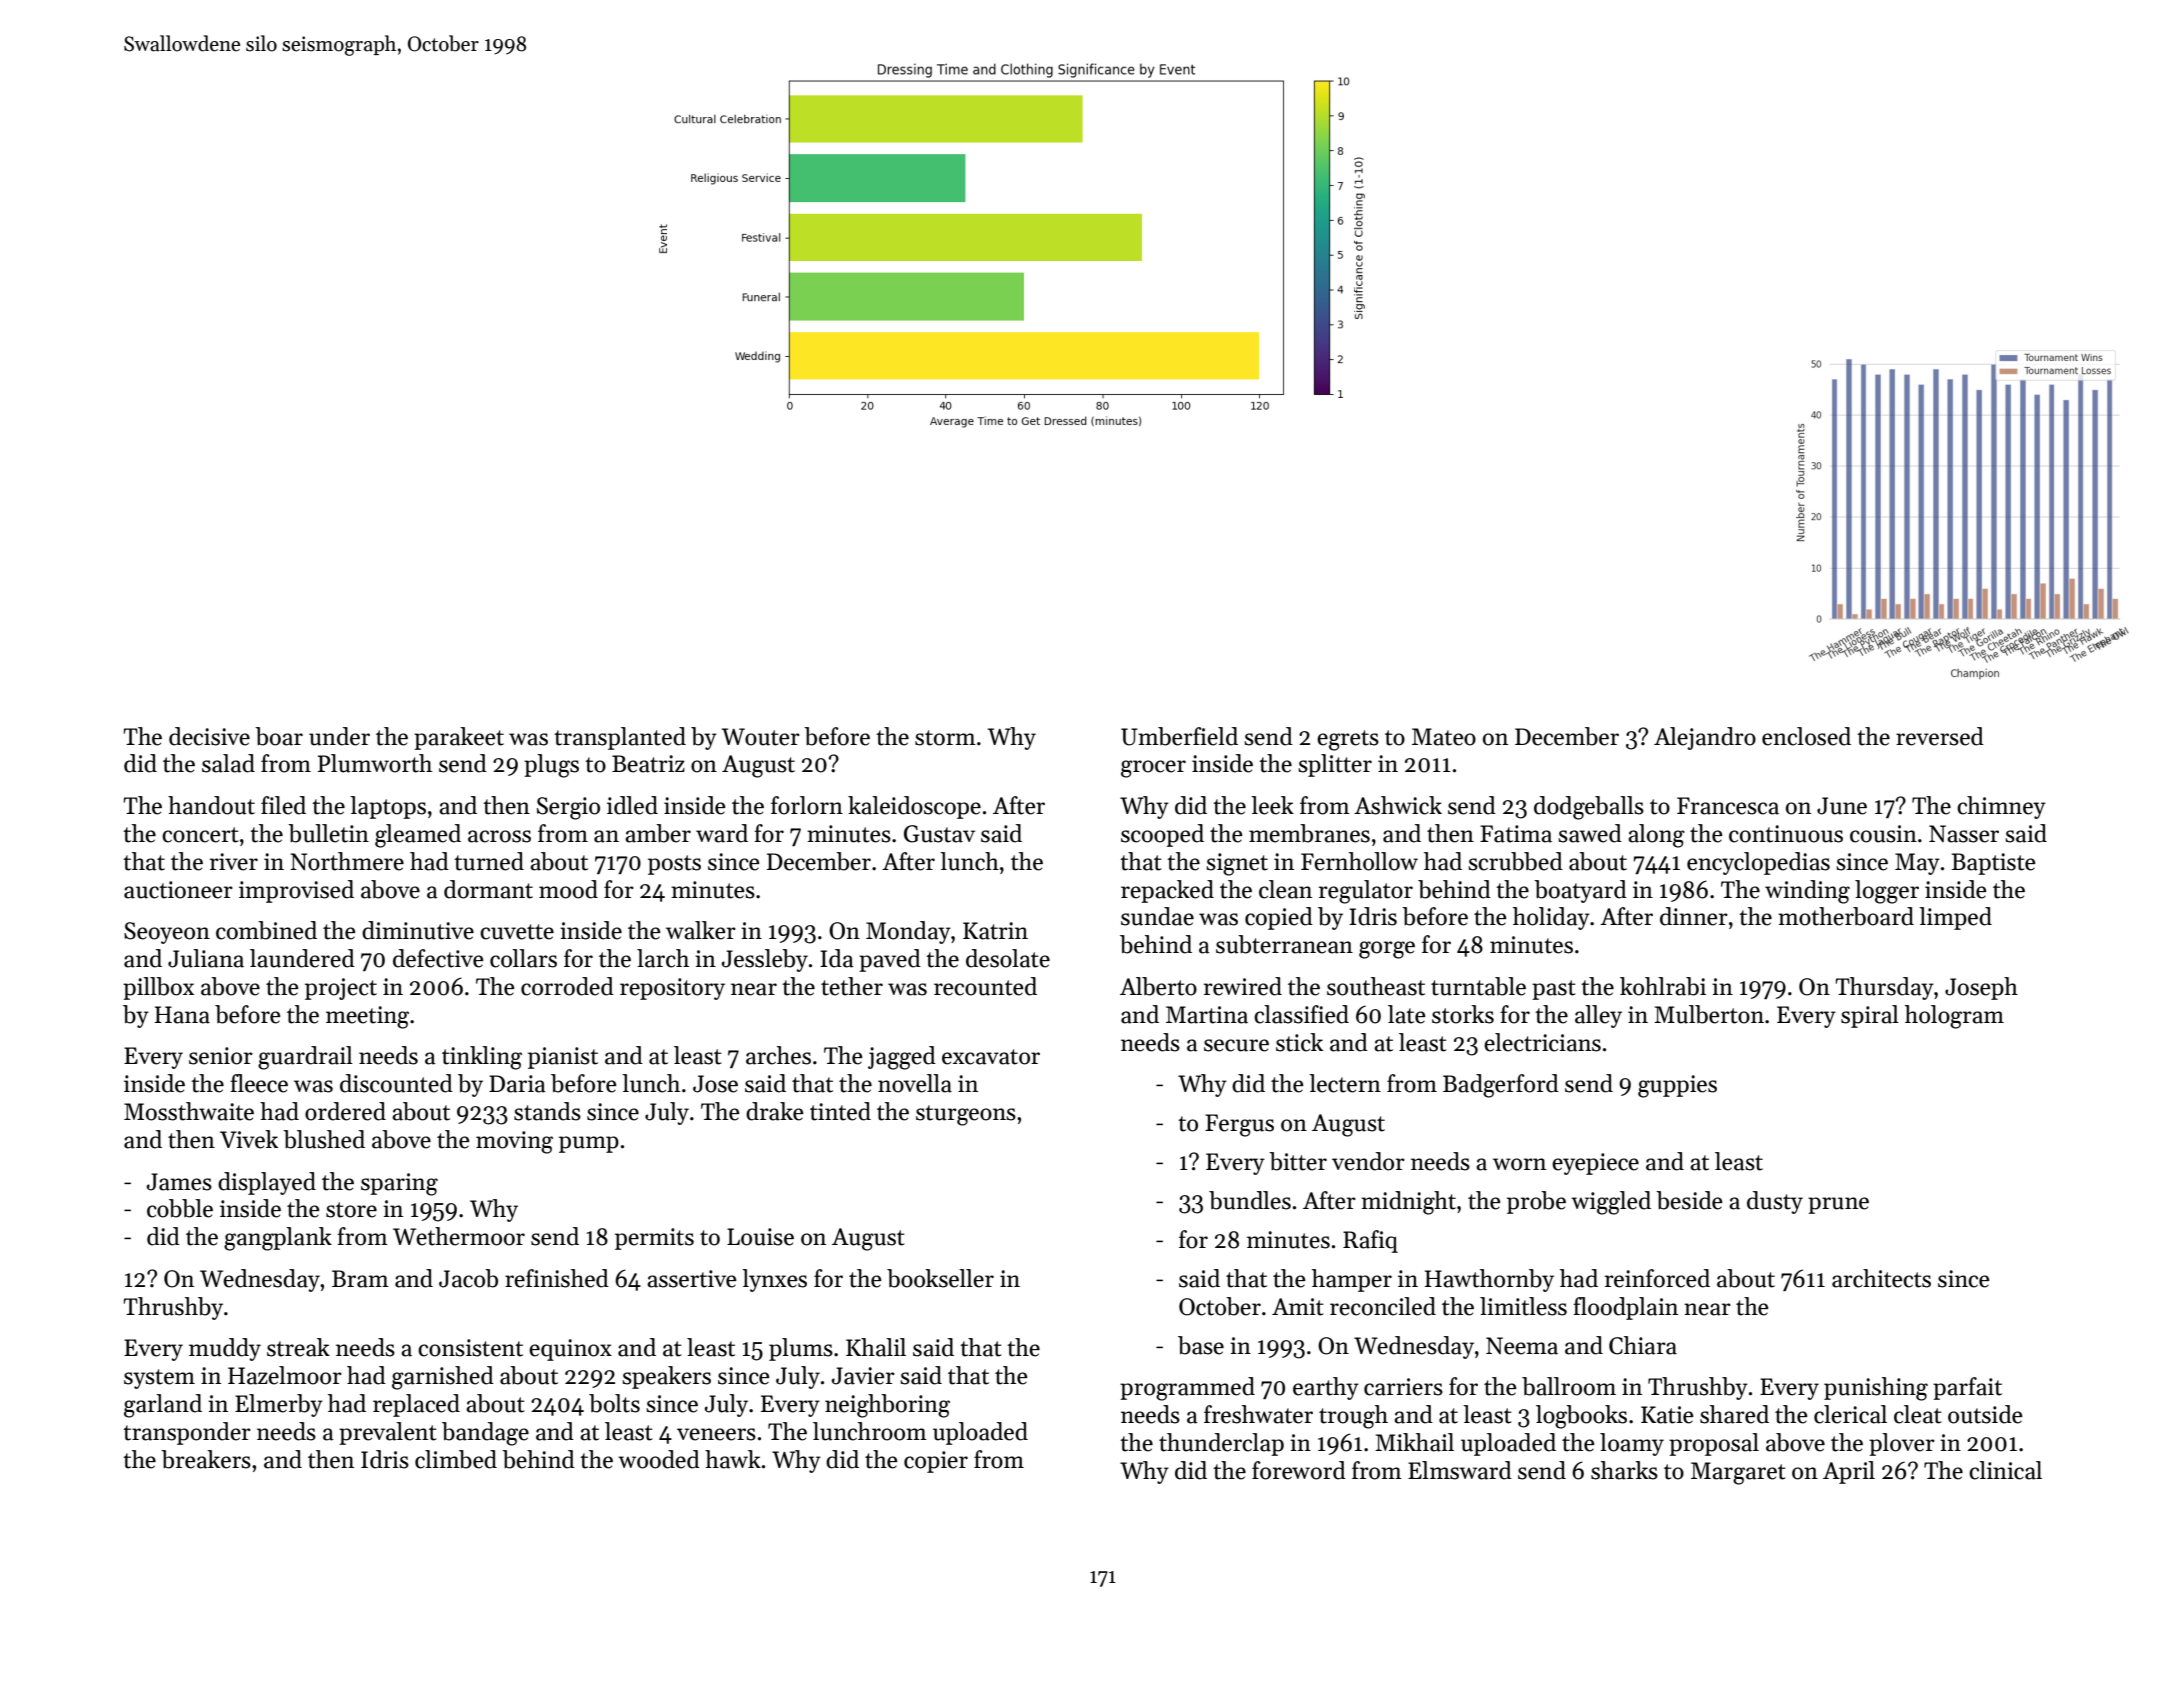 The height and width of the document is (1683, 2178). I want to click on pianist, so click(563, 1058).
